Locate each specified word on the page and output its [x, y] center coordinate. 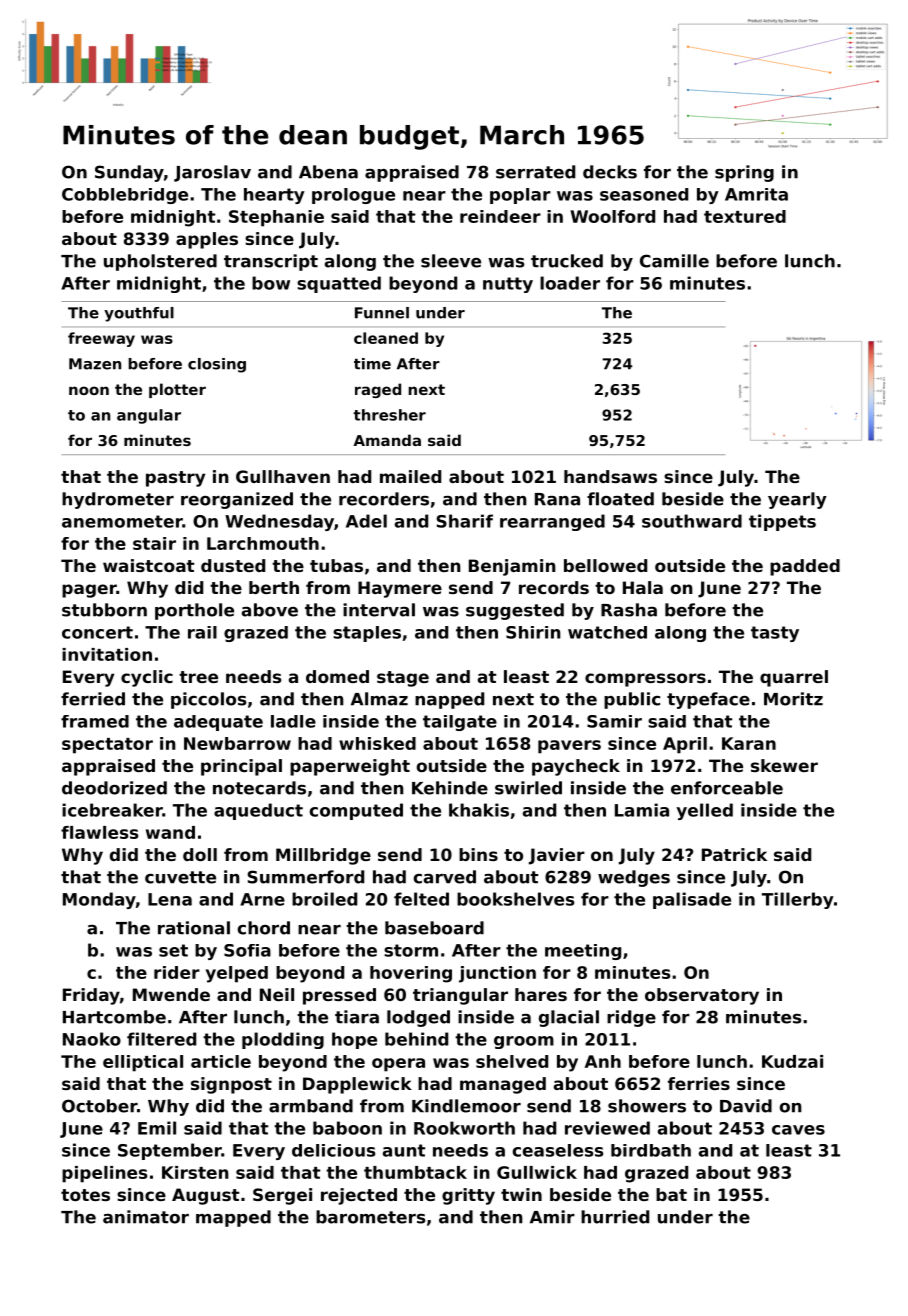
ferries [699, 1083]
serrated [535, 172]
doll [200, 854]
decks [610, 172]
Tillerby [798, 900]
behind [416, 1039]
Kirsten [195, 1172]
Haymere [400, 589]
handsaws [610, 476]
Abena [328, 172]
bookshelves [515, 899]
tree [198, 677]
